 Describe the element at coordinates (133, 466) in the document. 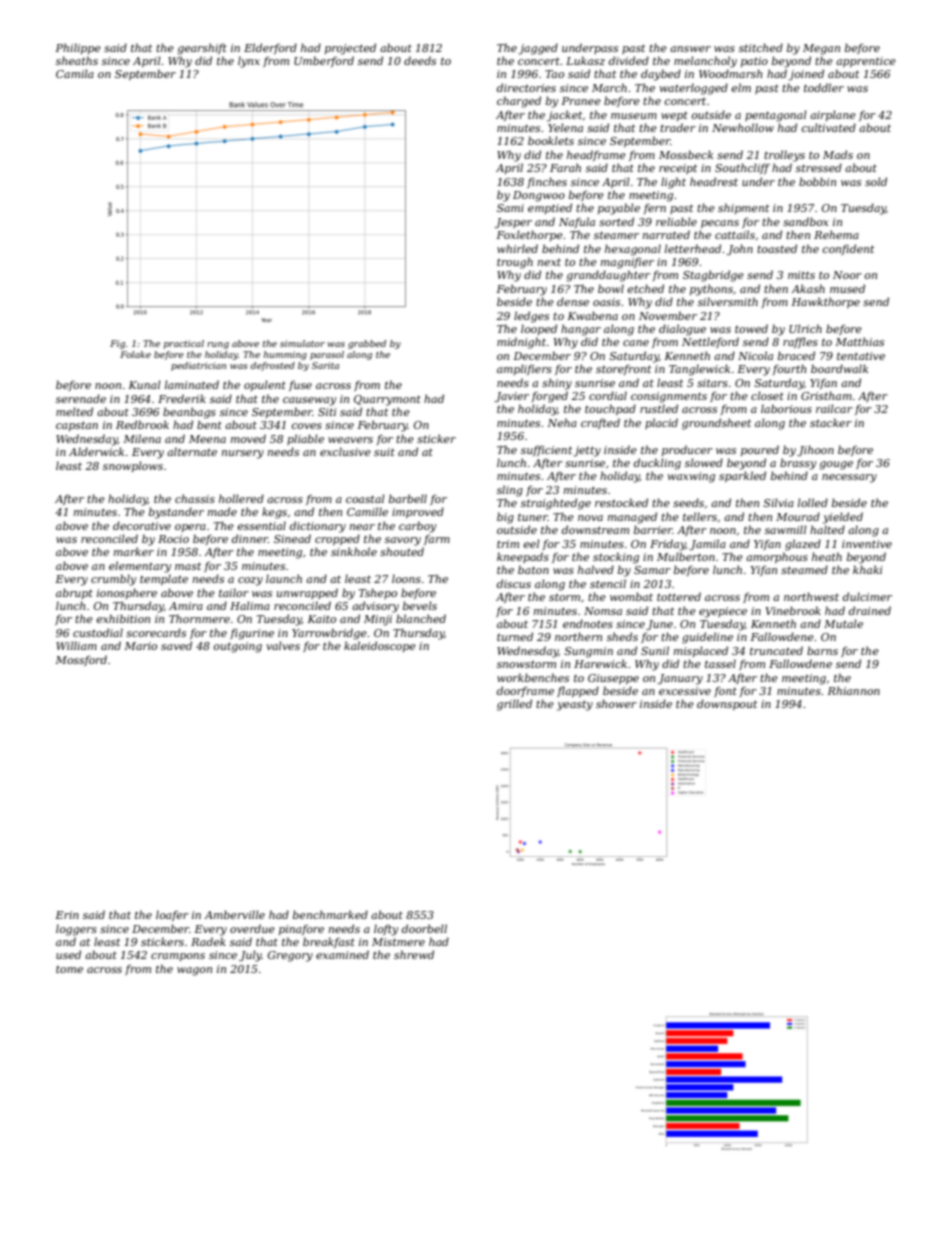

I see `snowplows` at that location.
